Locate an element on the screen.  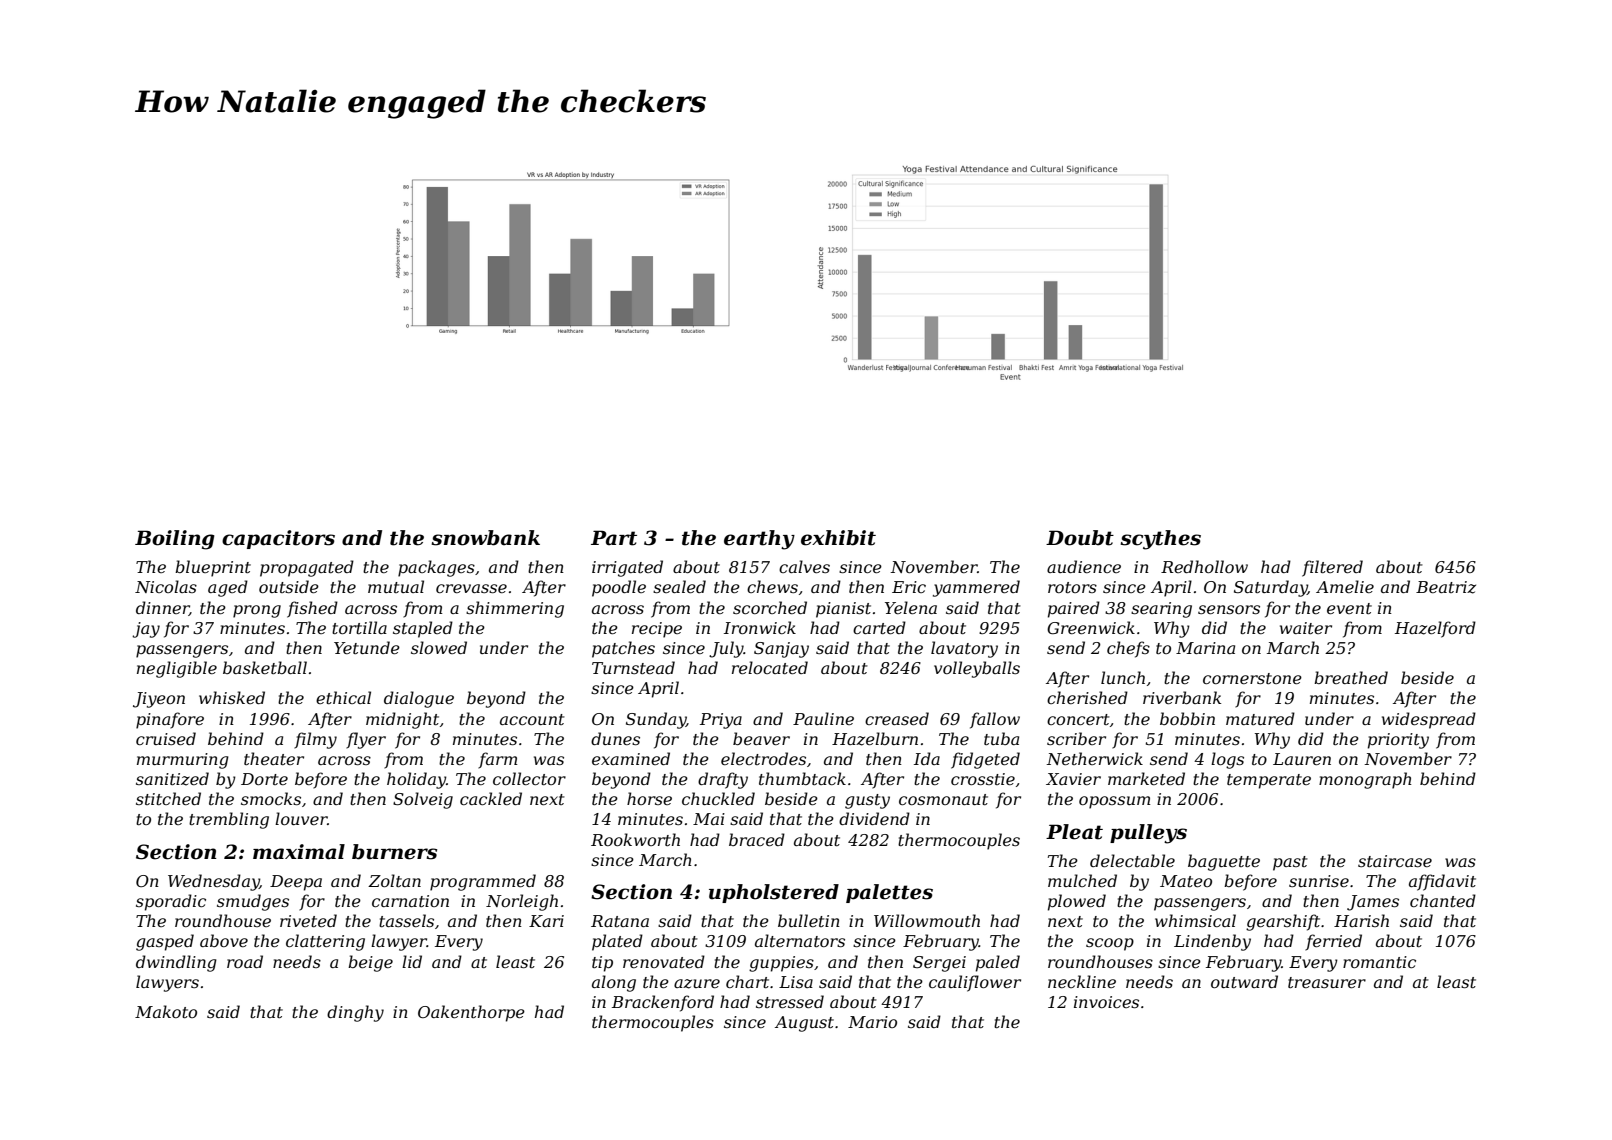
stitched is located at coordinates (168, 798).
